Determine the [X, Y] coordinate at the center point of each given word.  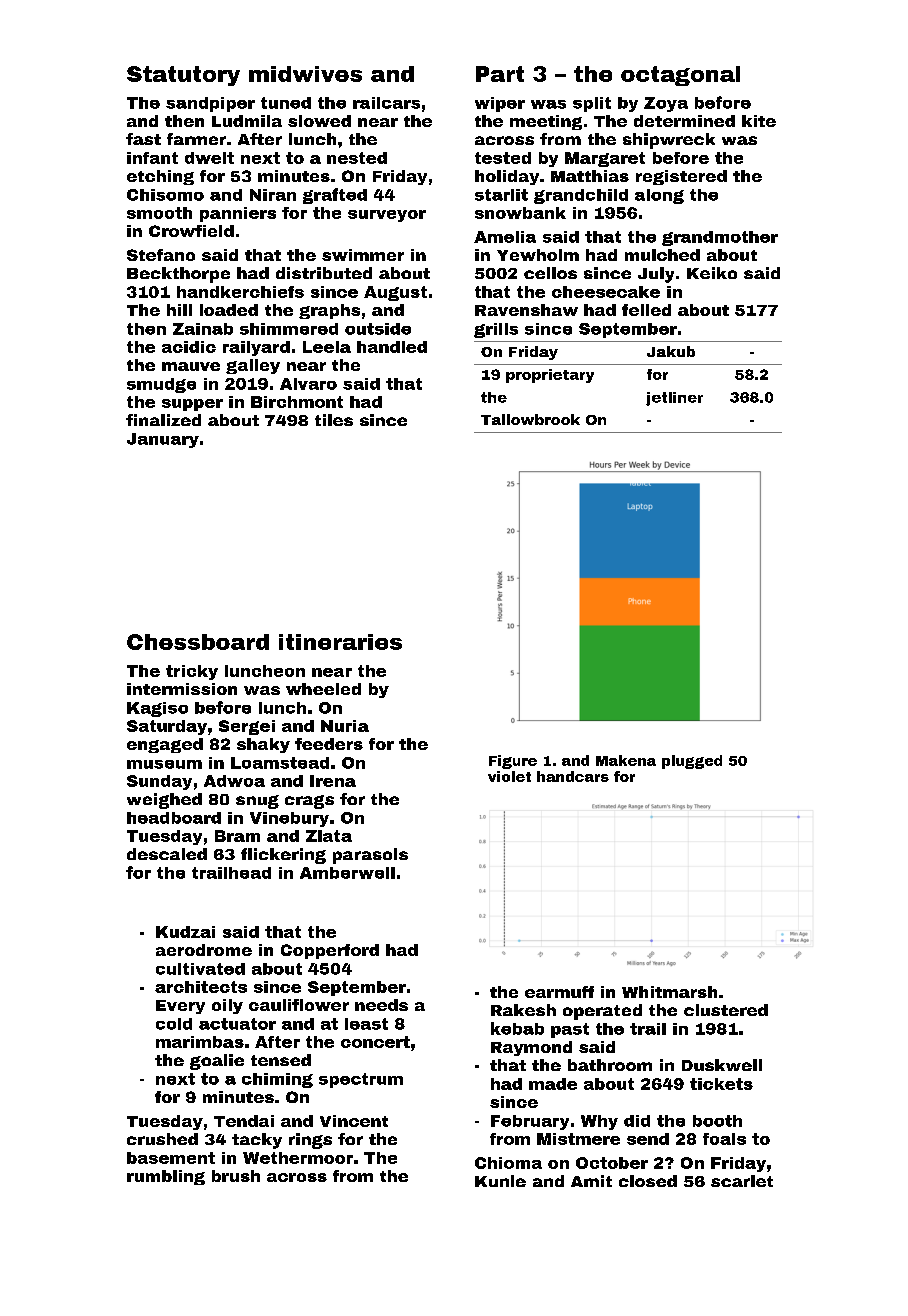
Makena [626, 760]
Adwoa [234, 781]
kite [759, 121]
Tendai [244, 1121]
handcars [573, 776]
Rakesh [523, 1010]
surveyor [387, 216]
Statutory [183, 76]
